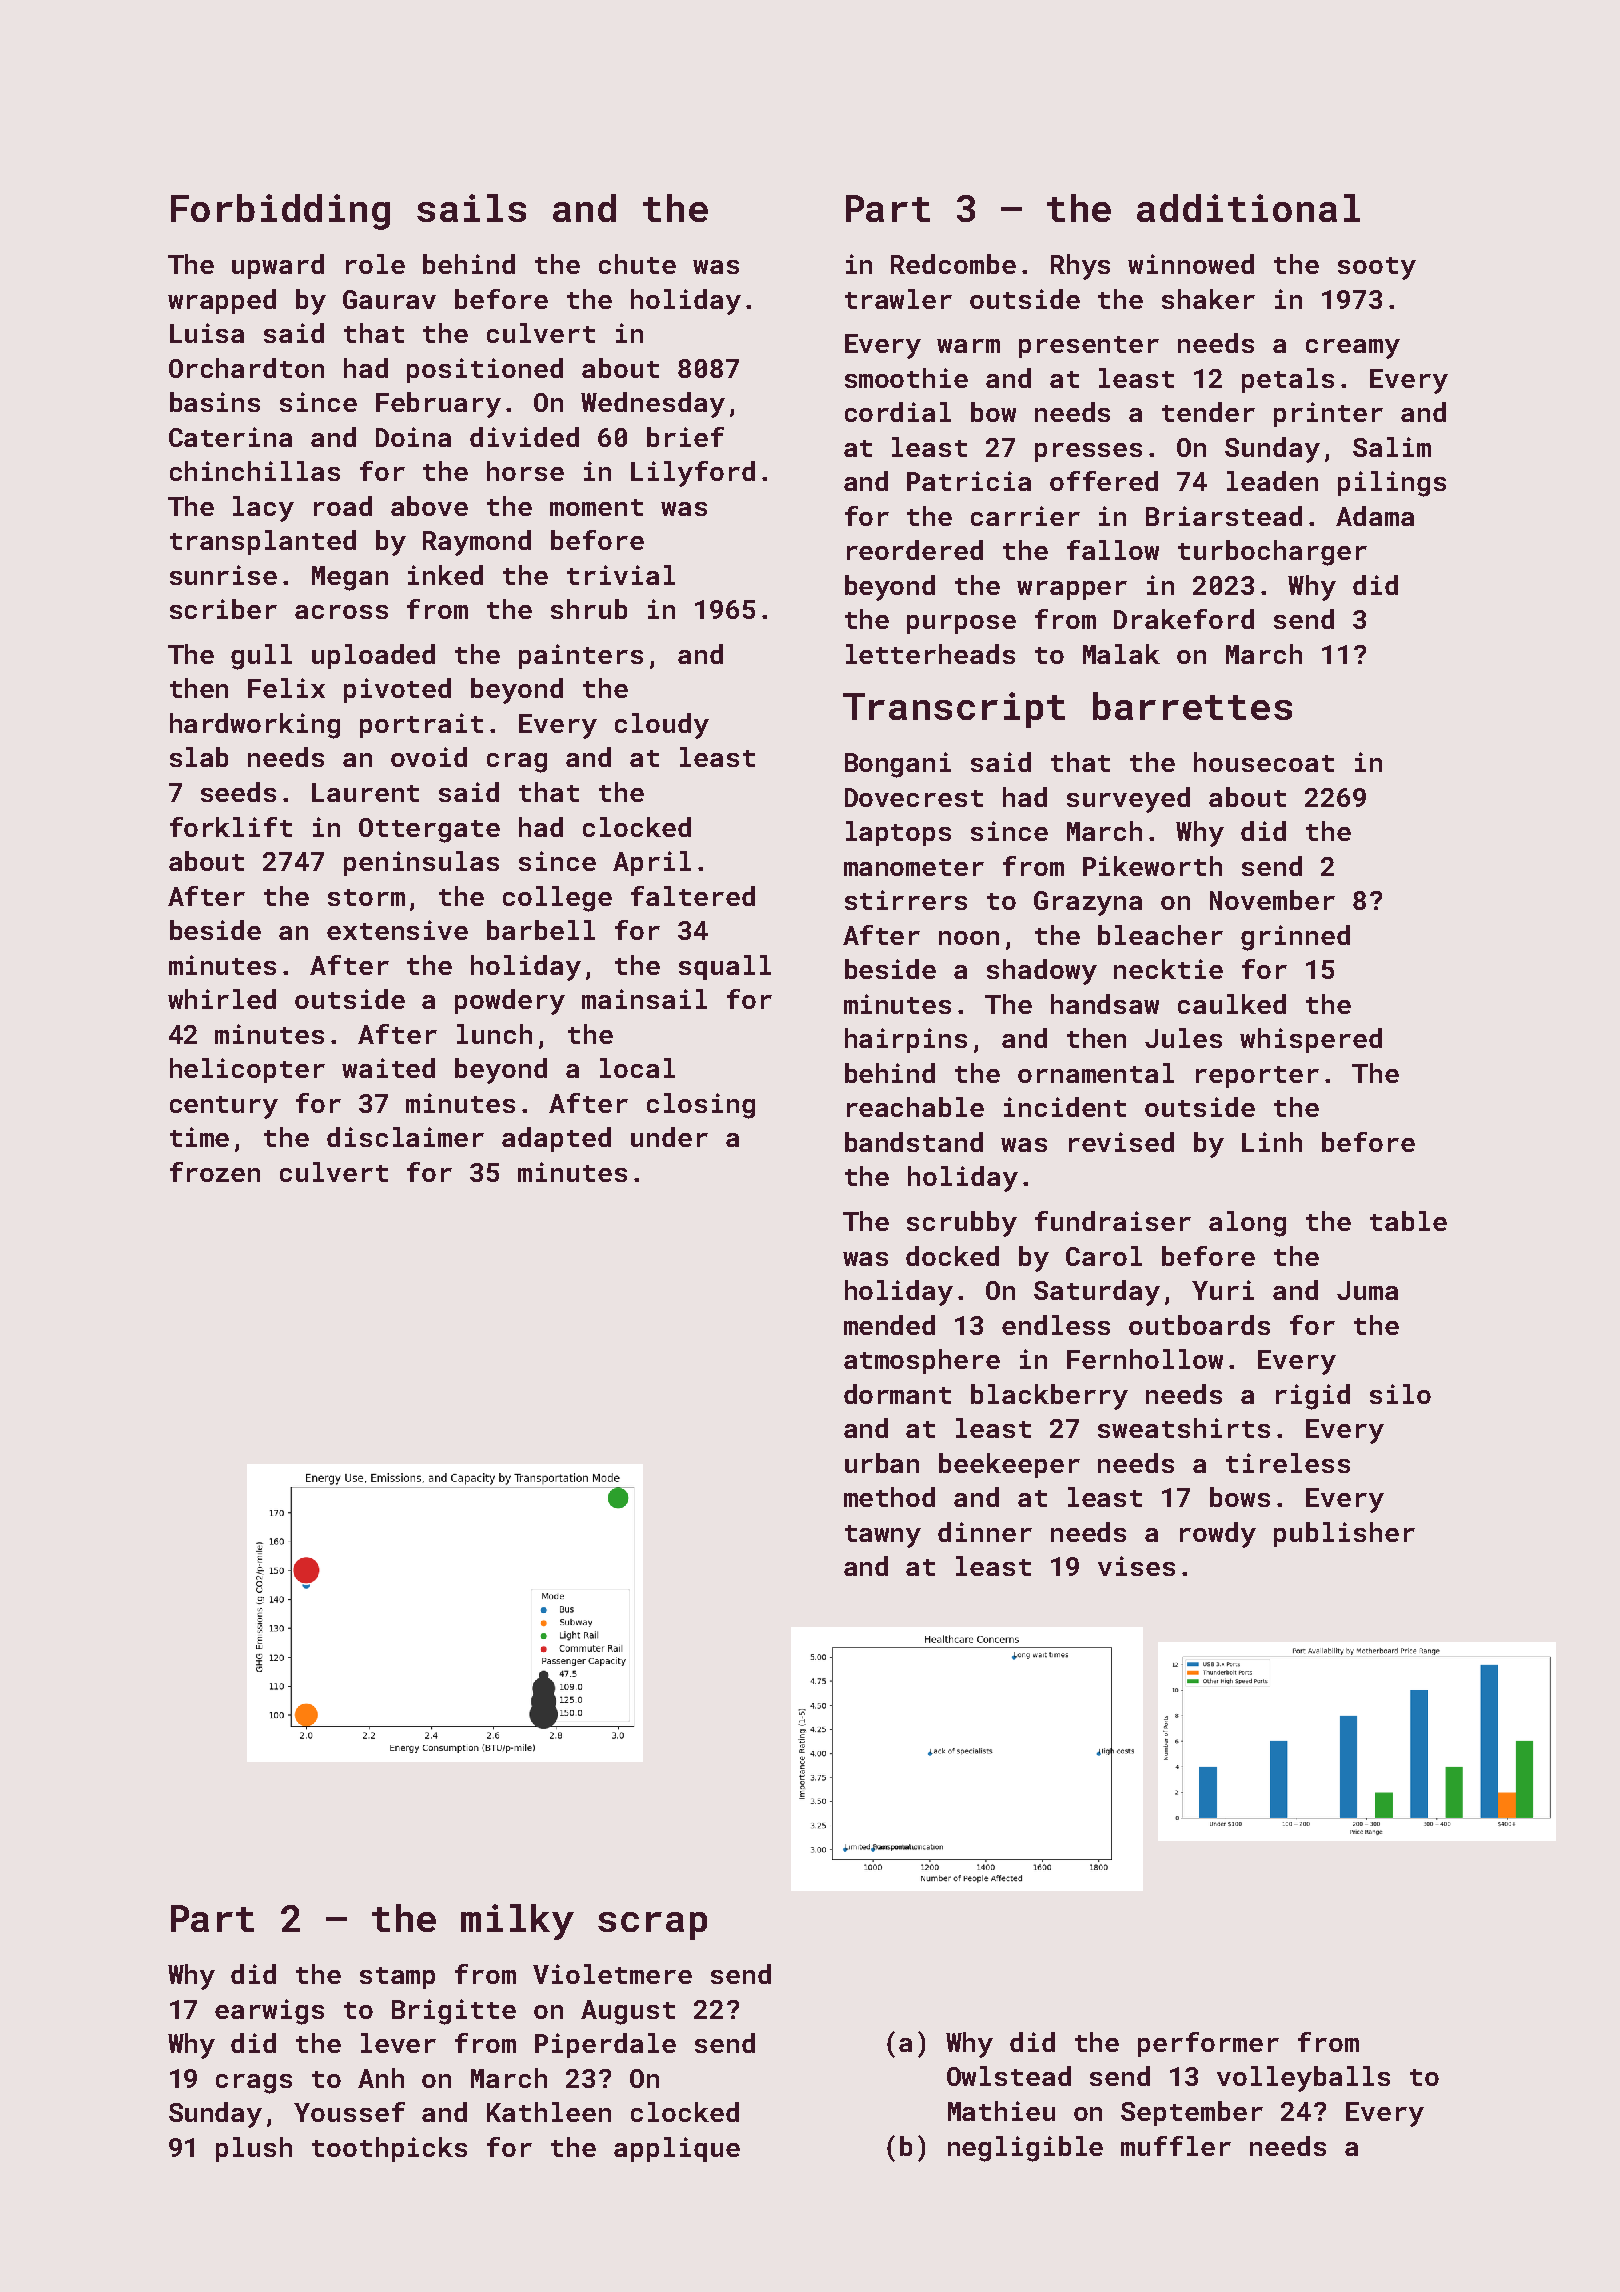 This page has height=2292, width=1620. I want to click on vises, so click(1136, 1566).
